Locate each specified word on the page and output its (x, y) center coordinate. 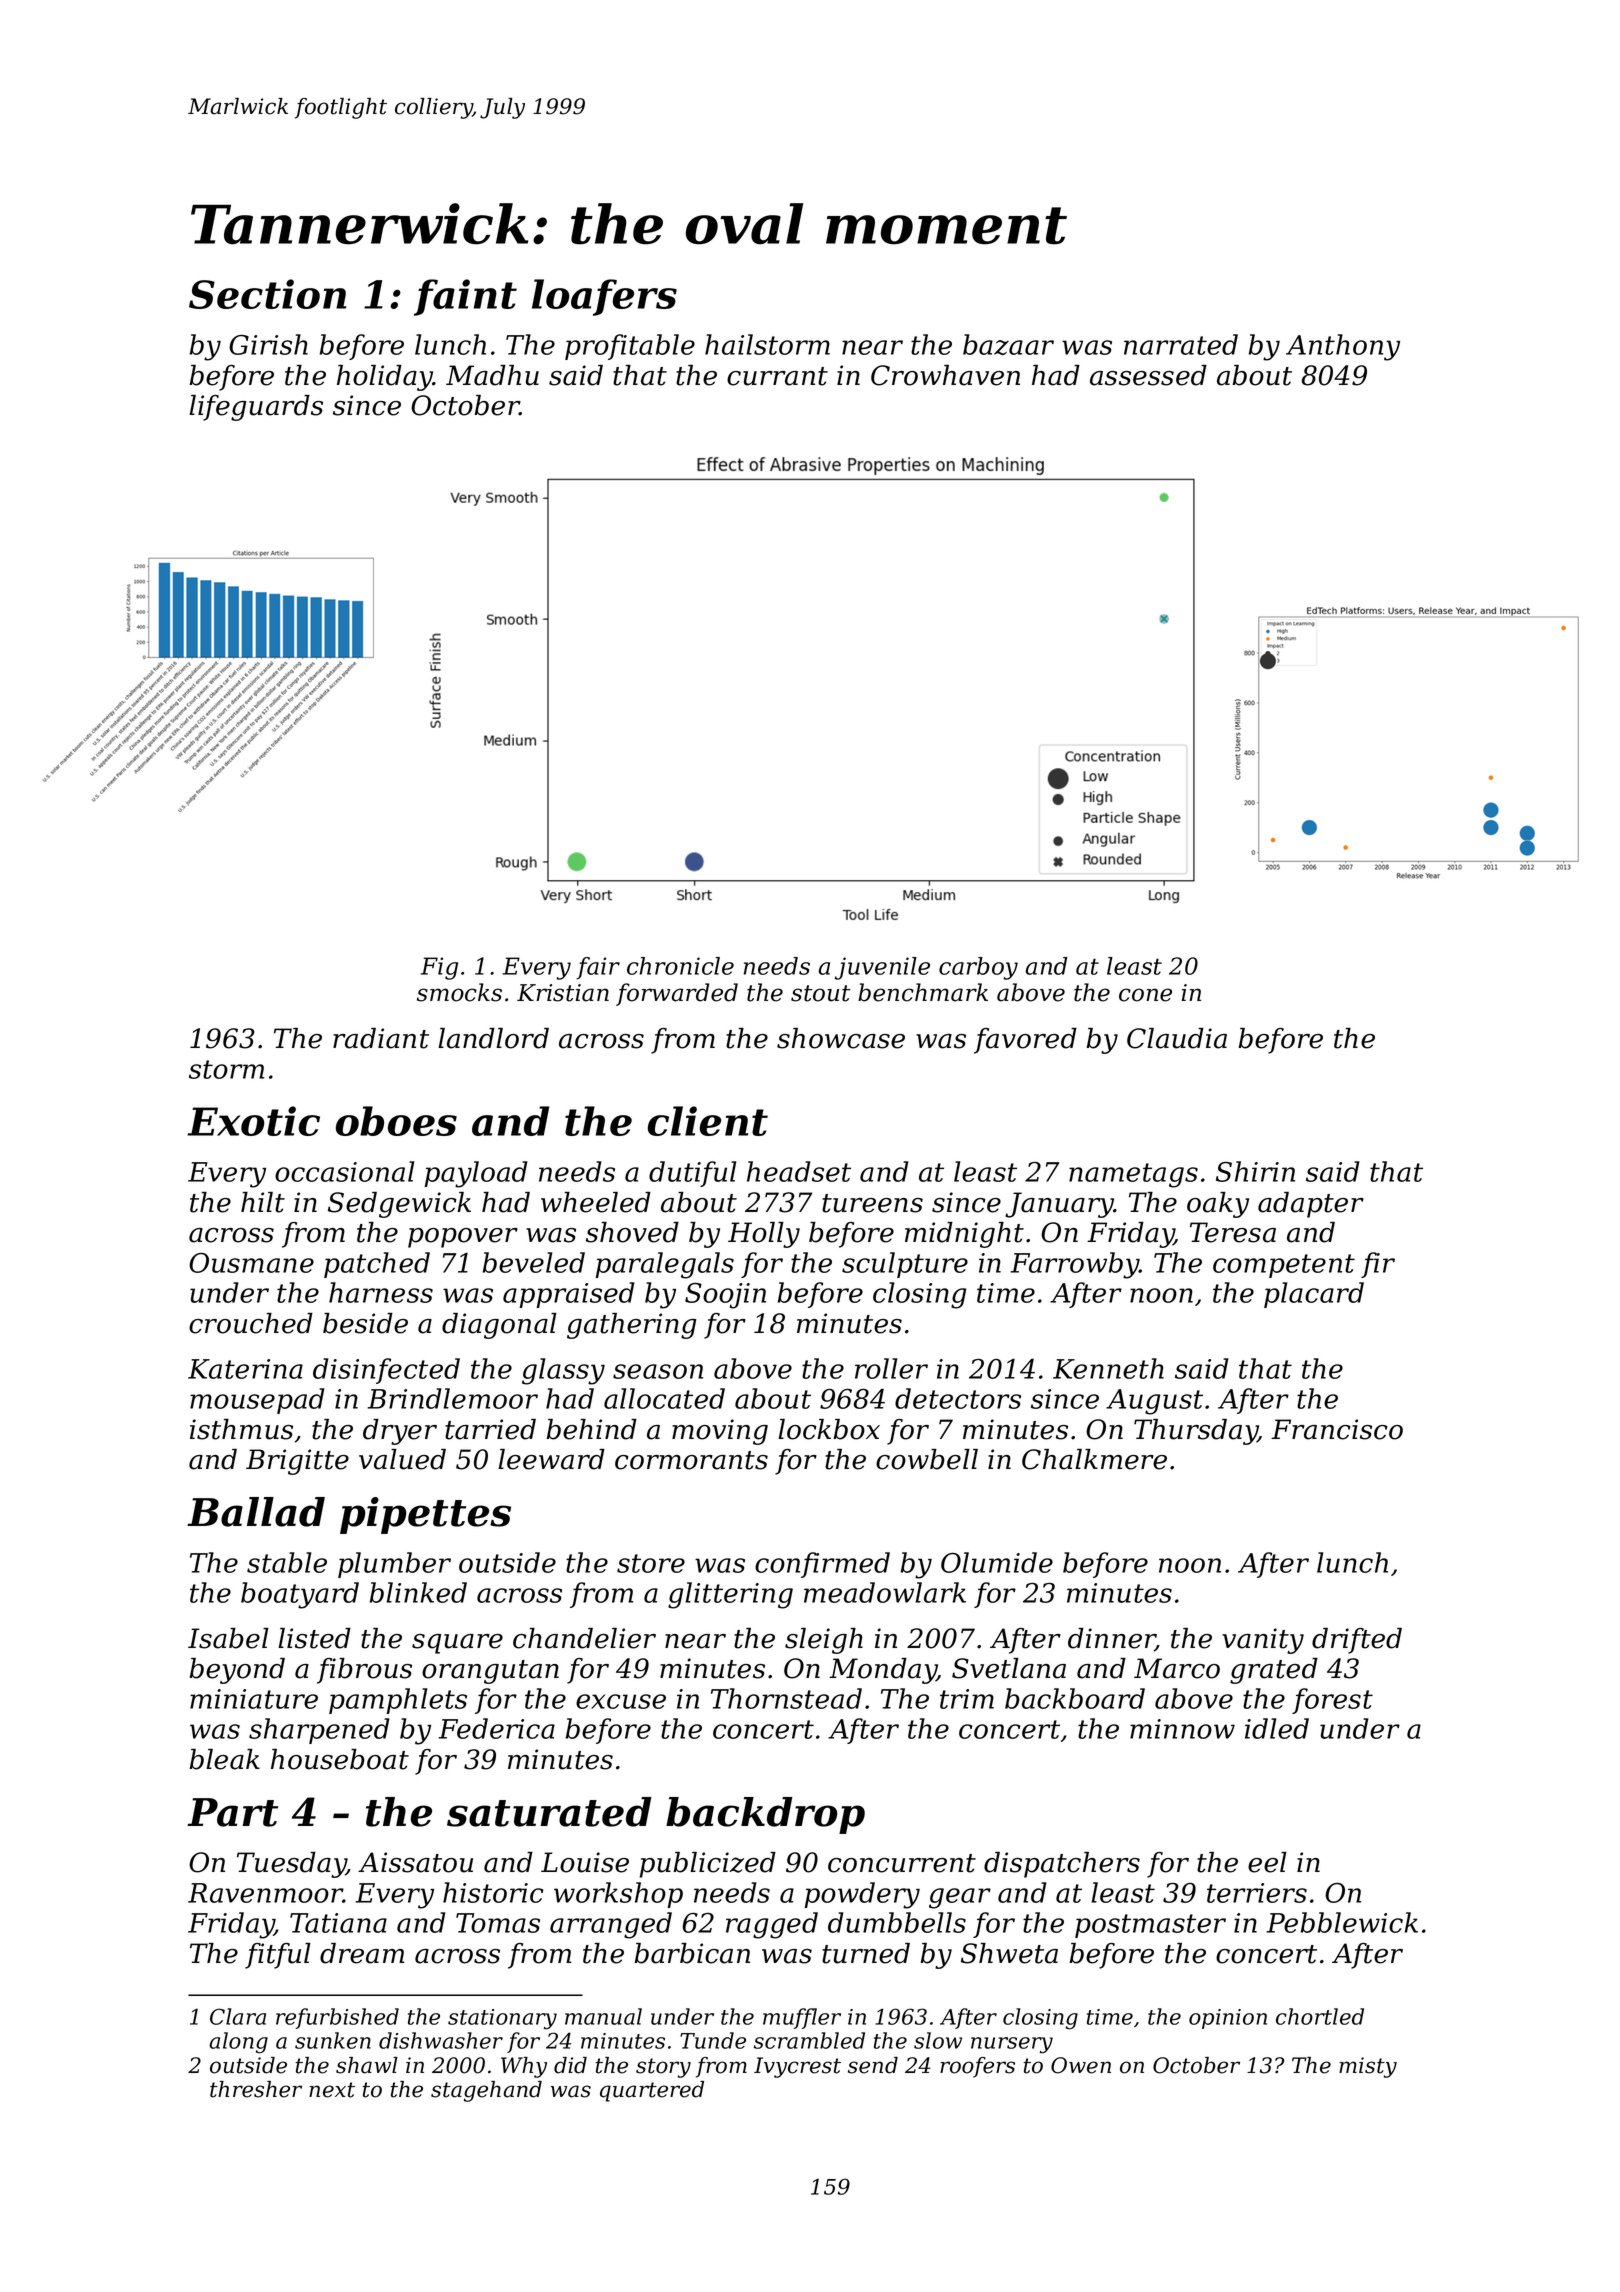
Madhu (492, 375)
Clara (238, 2016)
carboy (978, 968)
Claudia (1177, 1038)
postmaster (1150, 1926)
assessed (1148, 375)
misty (1368, 2067)
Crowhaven (945, 375)
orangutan (490, 1672)
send (873, 2065)
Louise (585, 1862)
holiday (385, 378)
